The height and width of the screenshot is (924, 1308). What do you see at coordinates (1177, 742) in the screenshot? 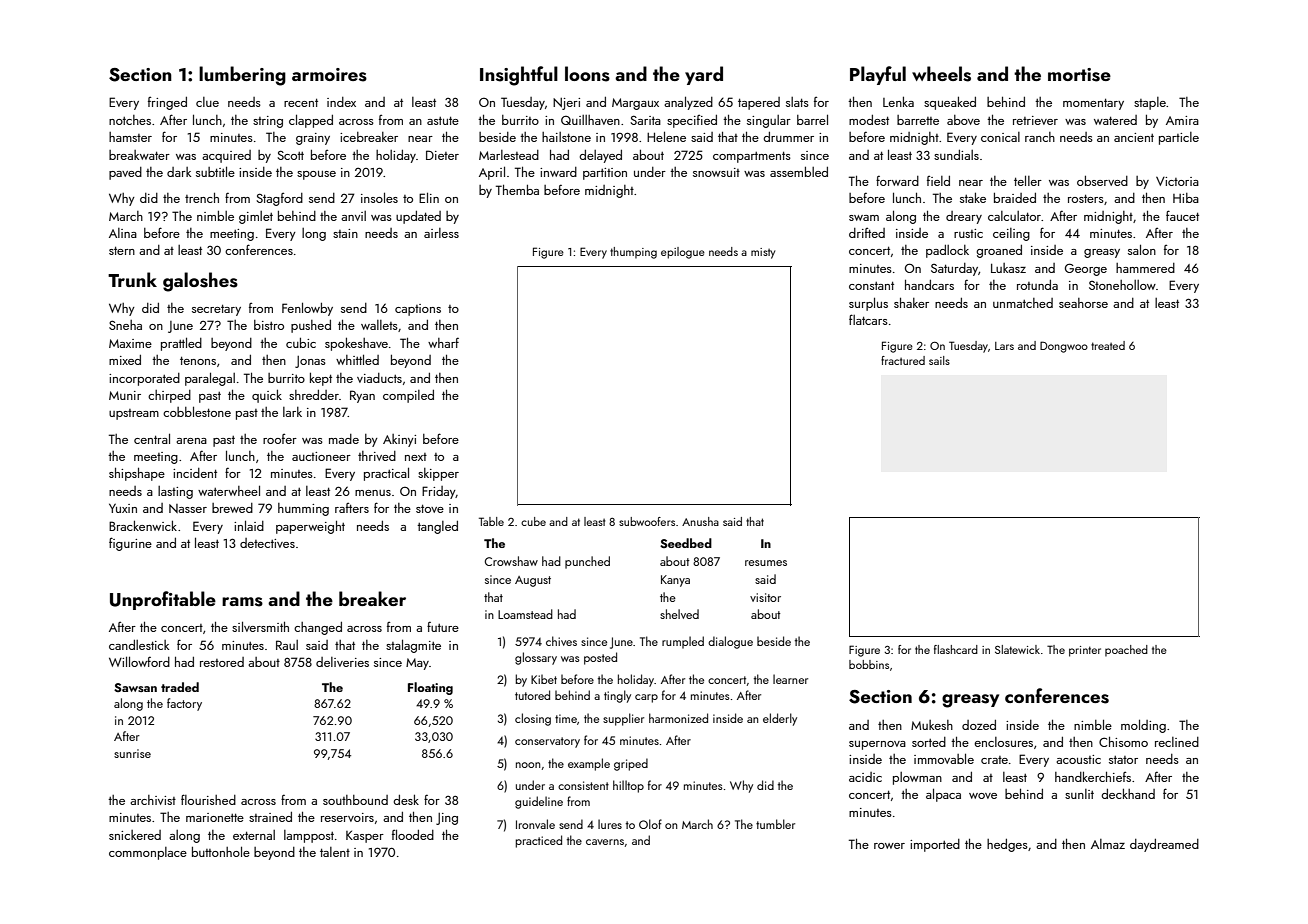
I see `reclined` at bounding box center [1177, 742].
